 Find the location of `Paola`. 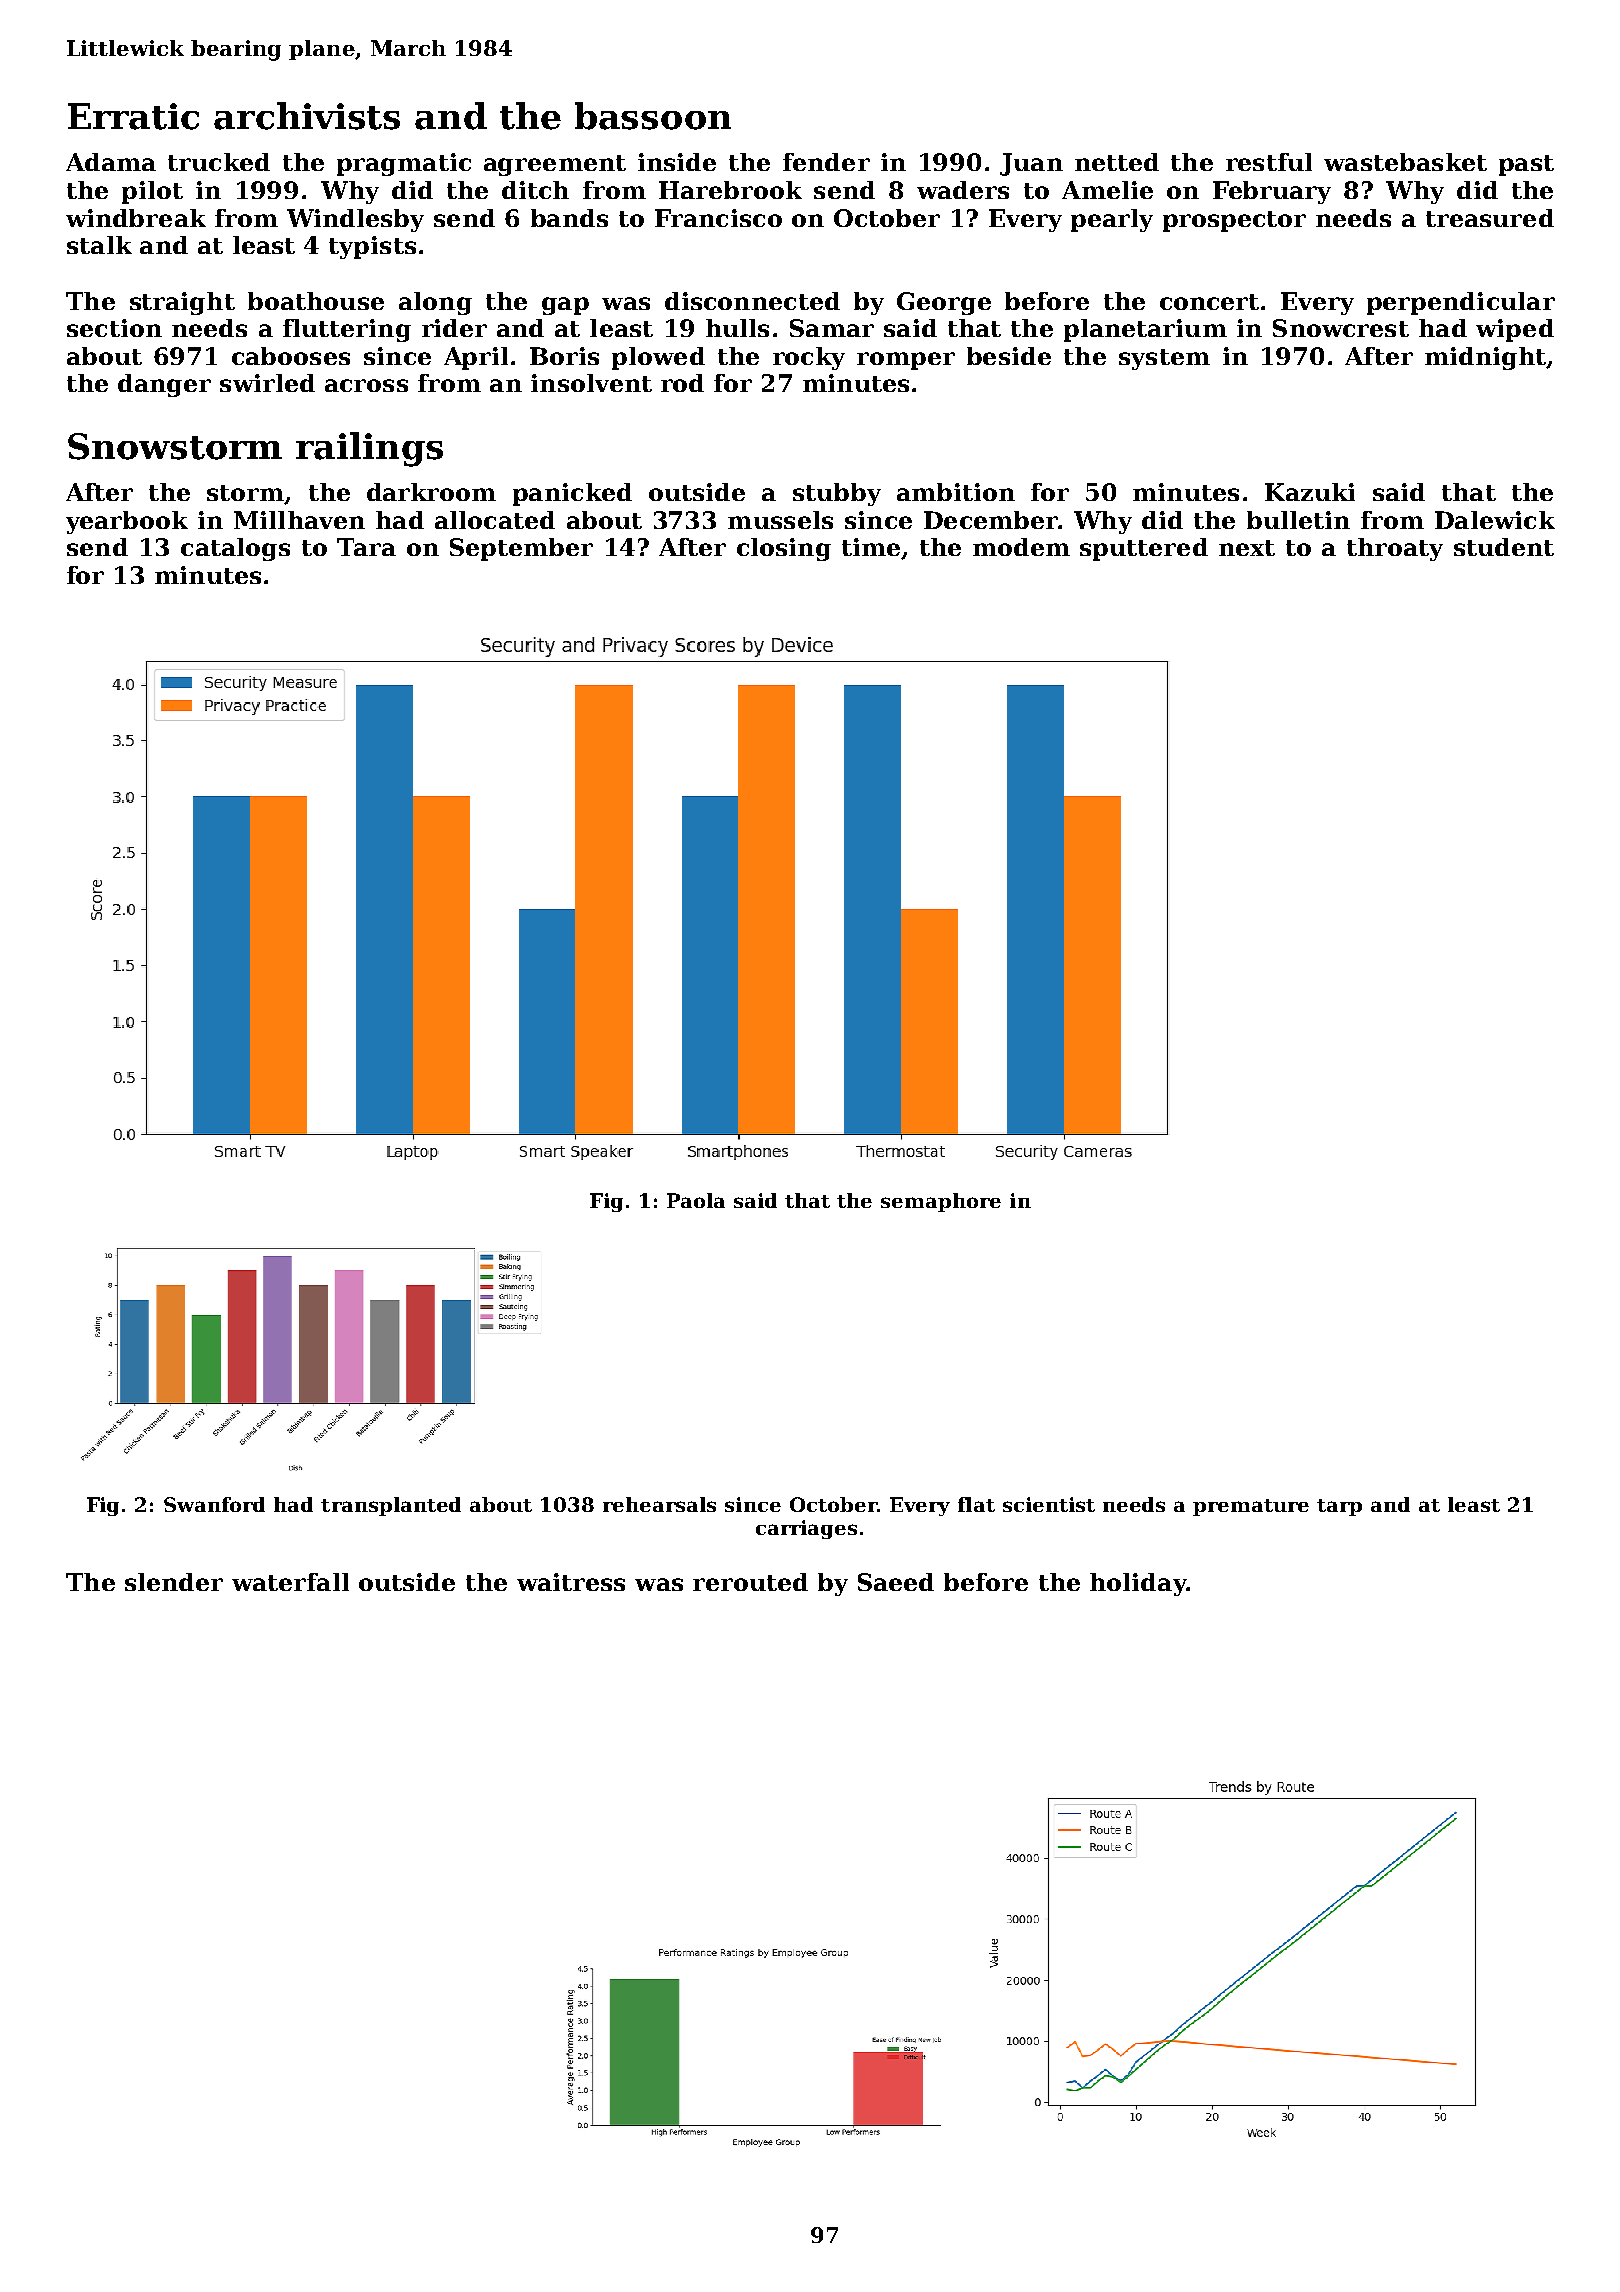

Paola is located at coordinates (696, 1200).
